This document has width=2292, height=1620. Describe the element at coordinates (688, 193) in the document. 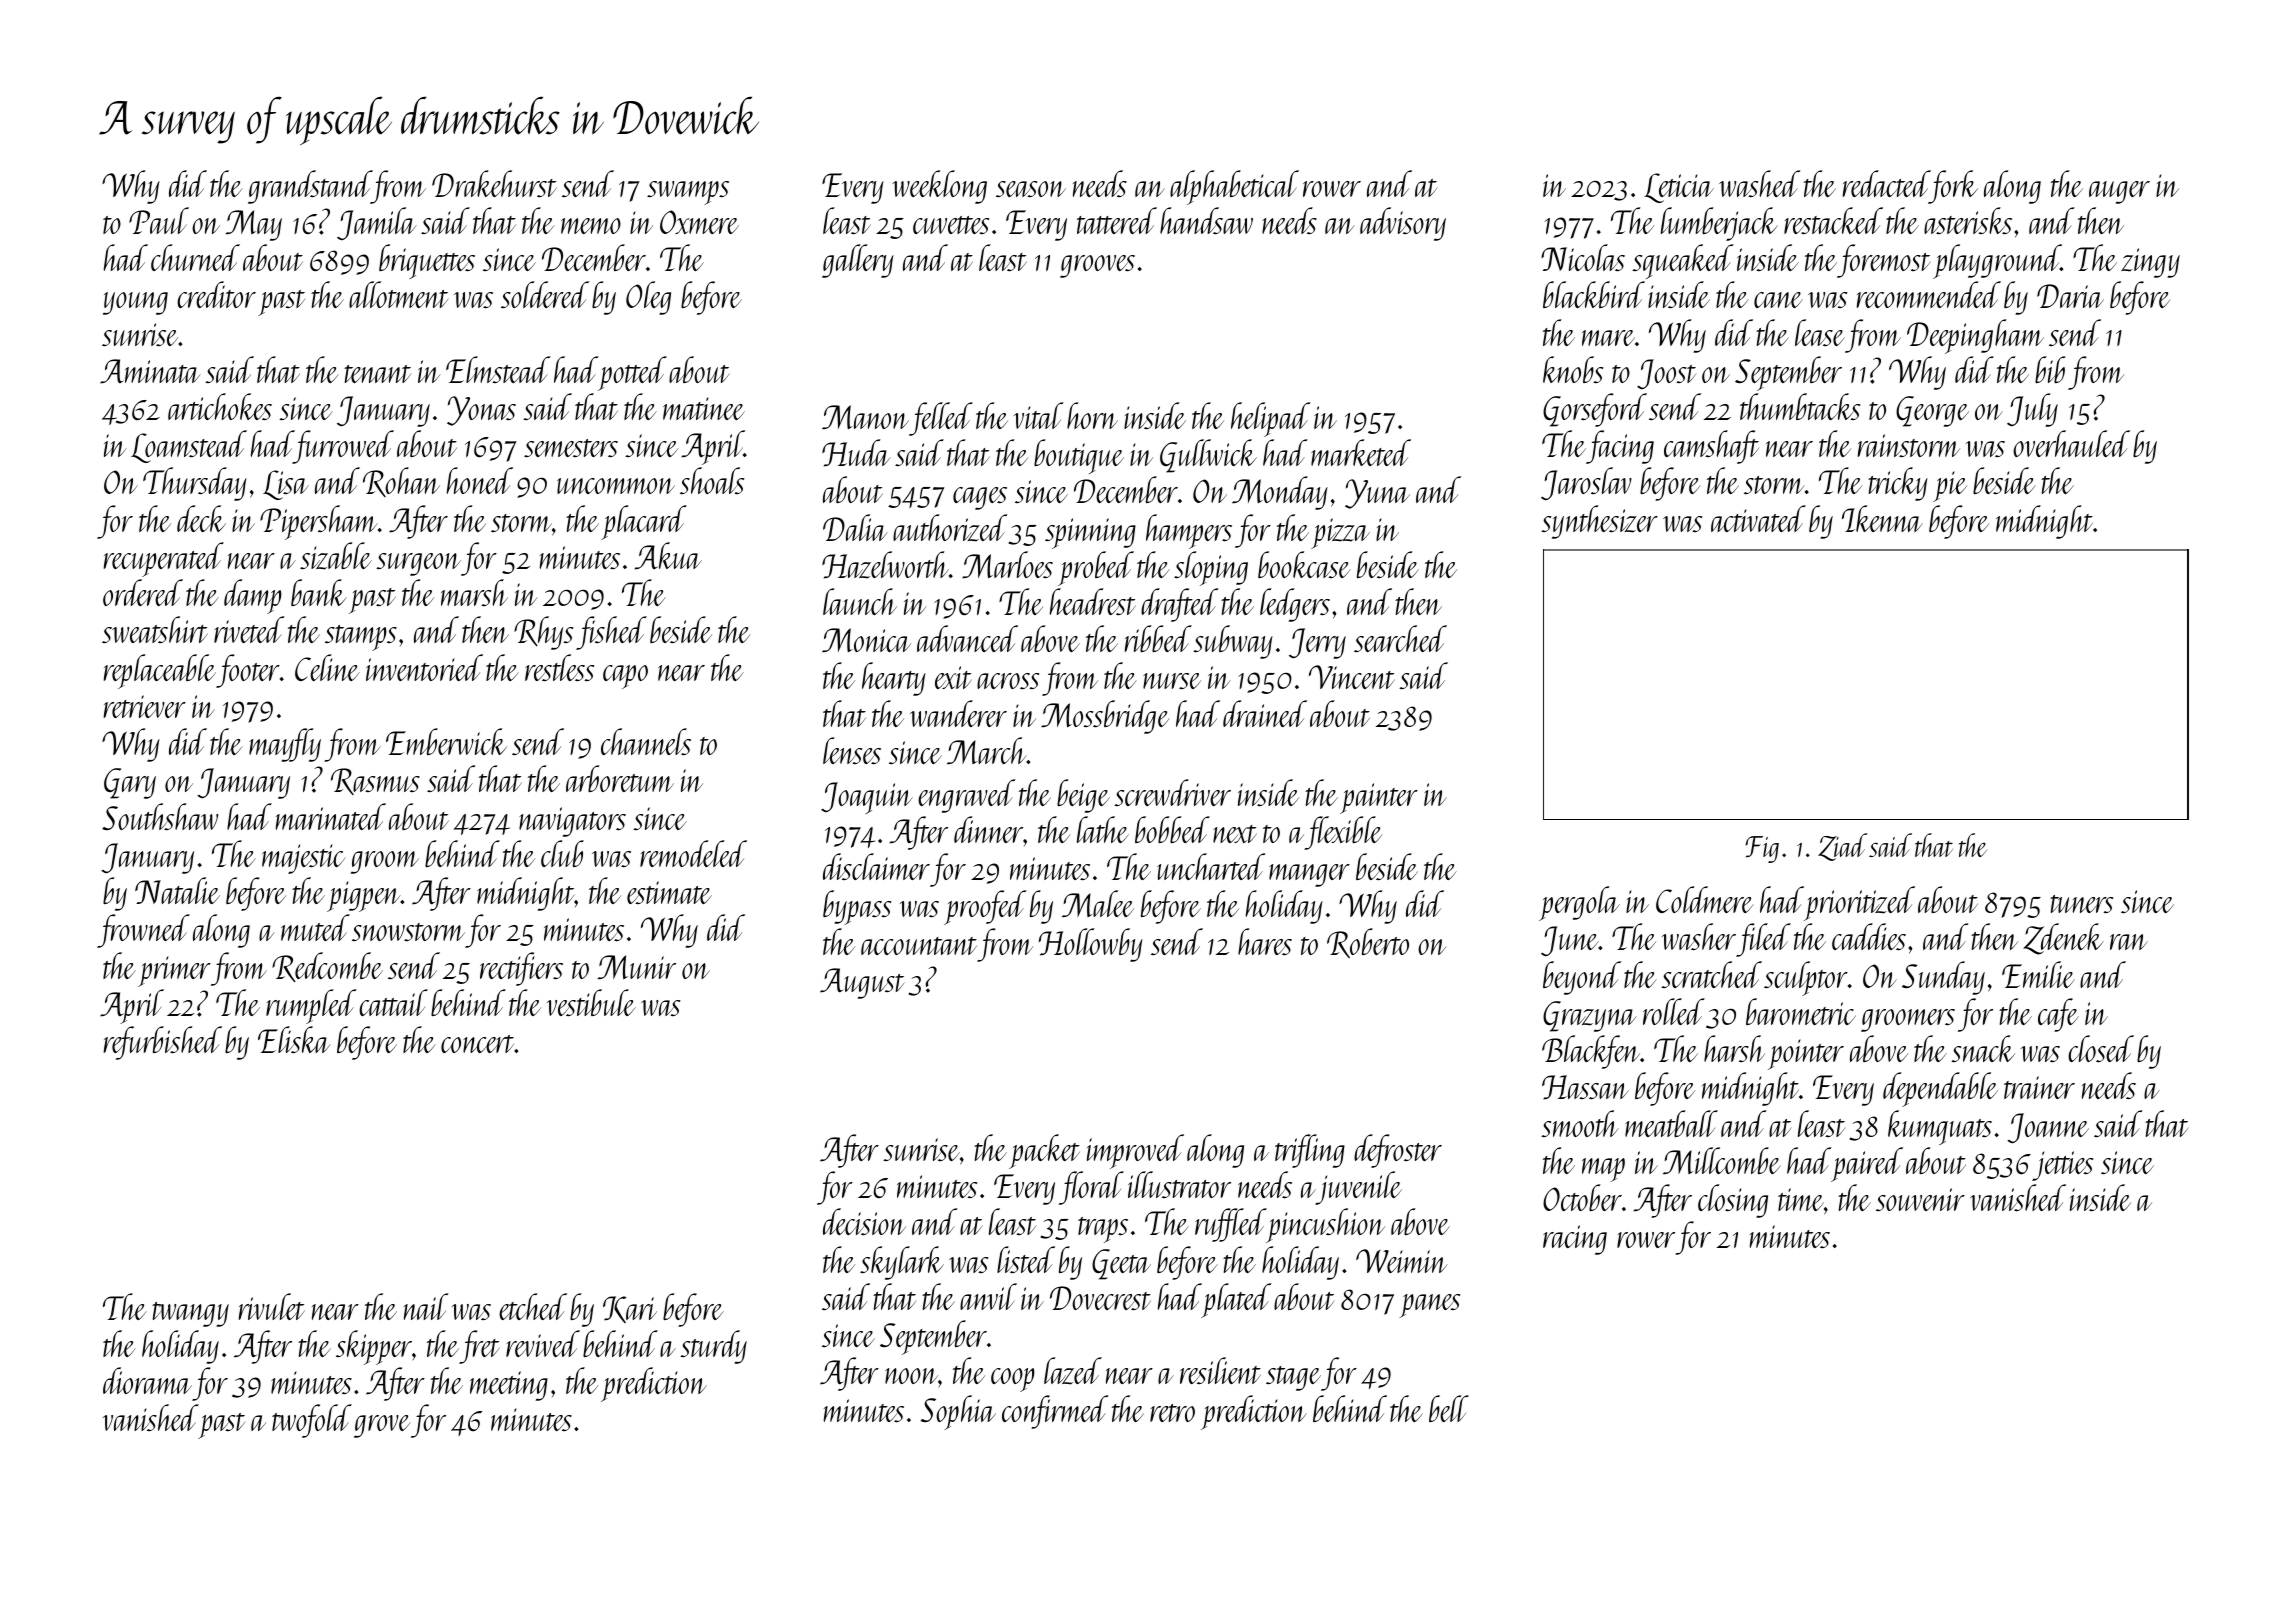

I see `swamps` at that location.
